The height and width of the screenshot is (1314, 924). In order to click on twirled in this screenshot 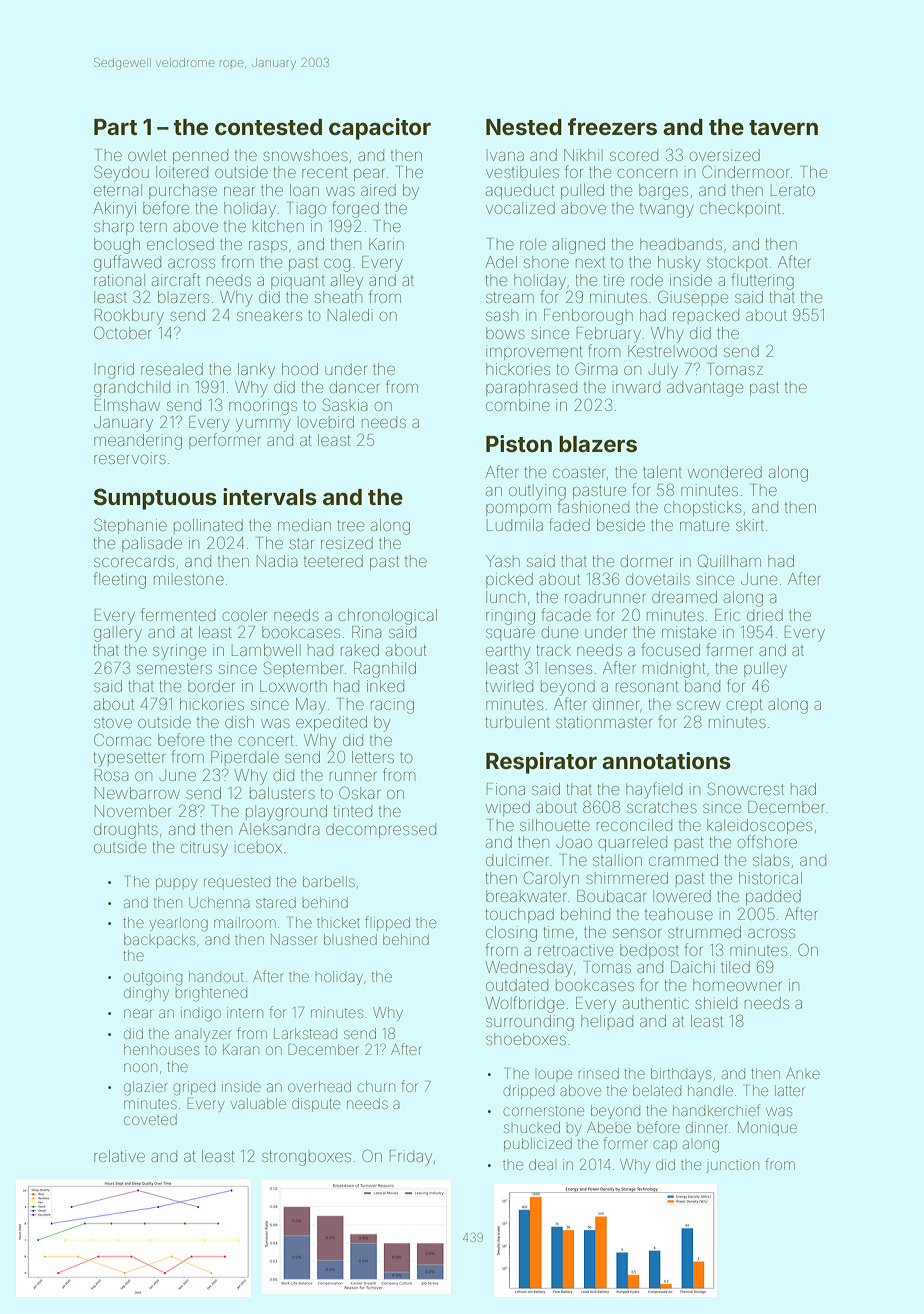, I will do `click(509, 686)`.
